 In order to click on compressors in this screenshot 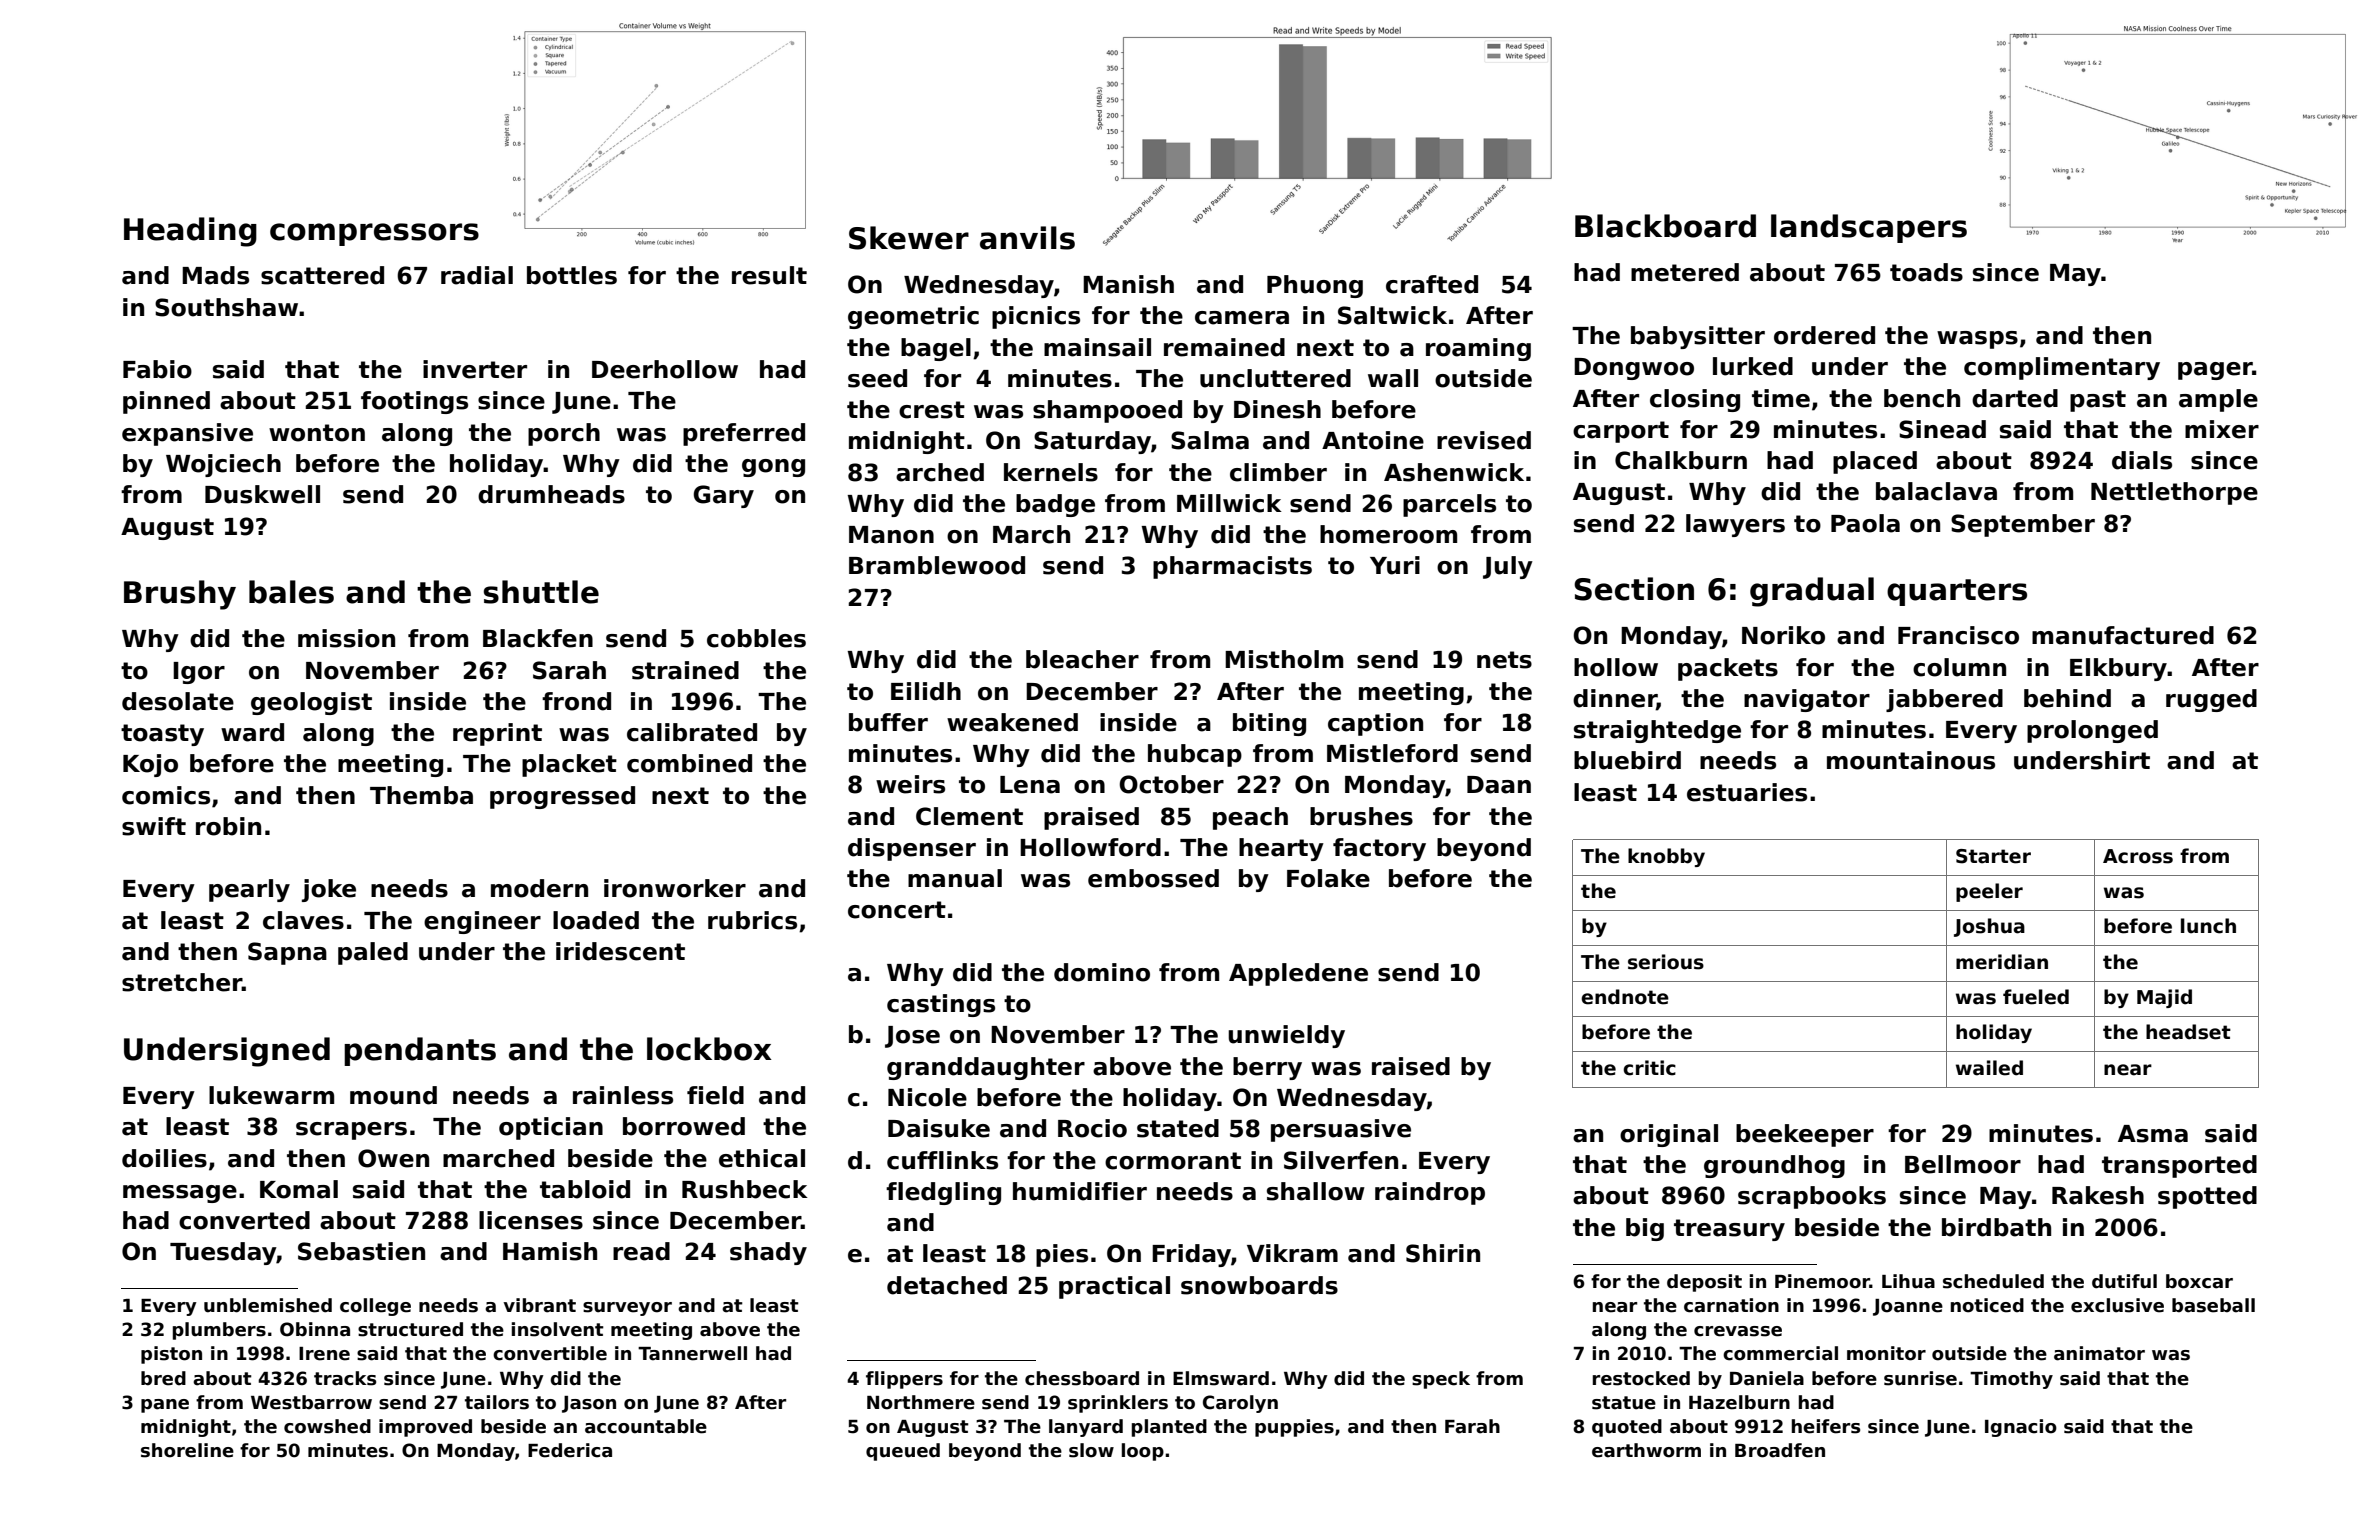, I will do `click(374, 234)`.
